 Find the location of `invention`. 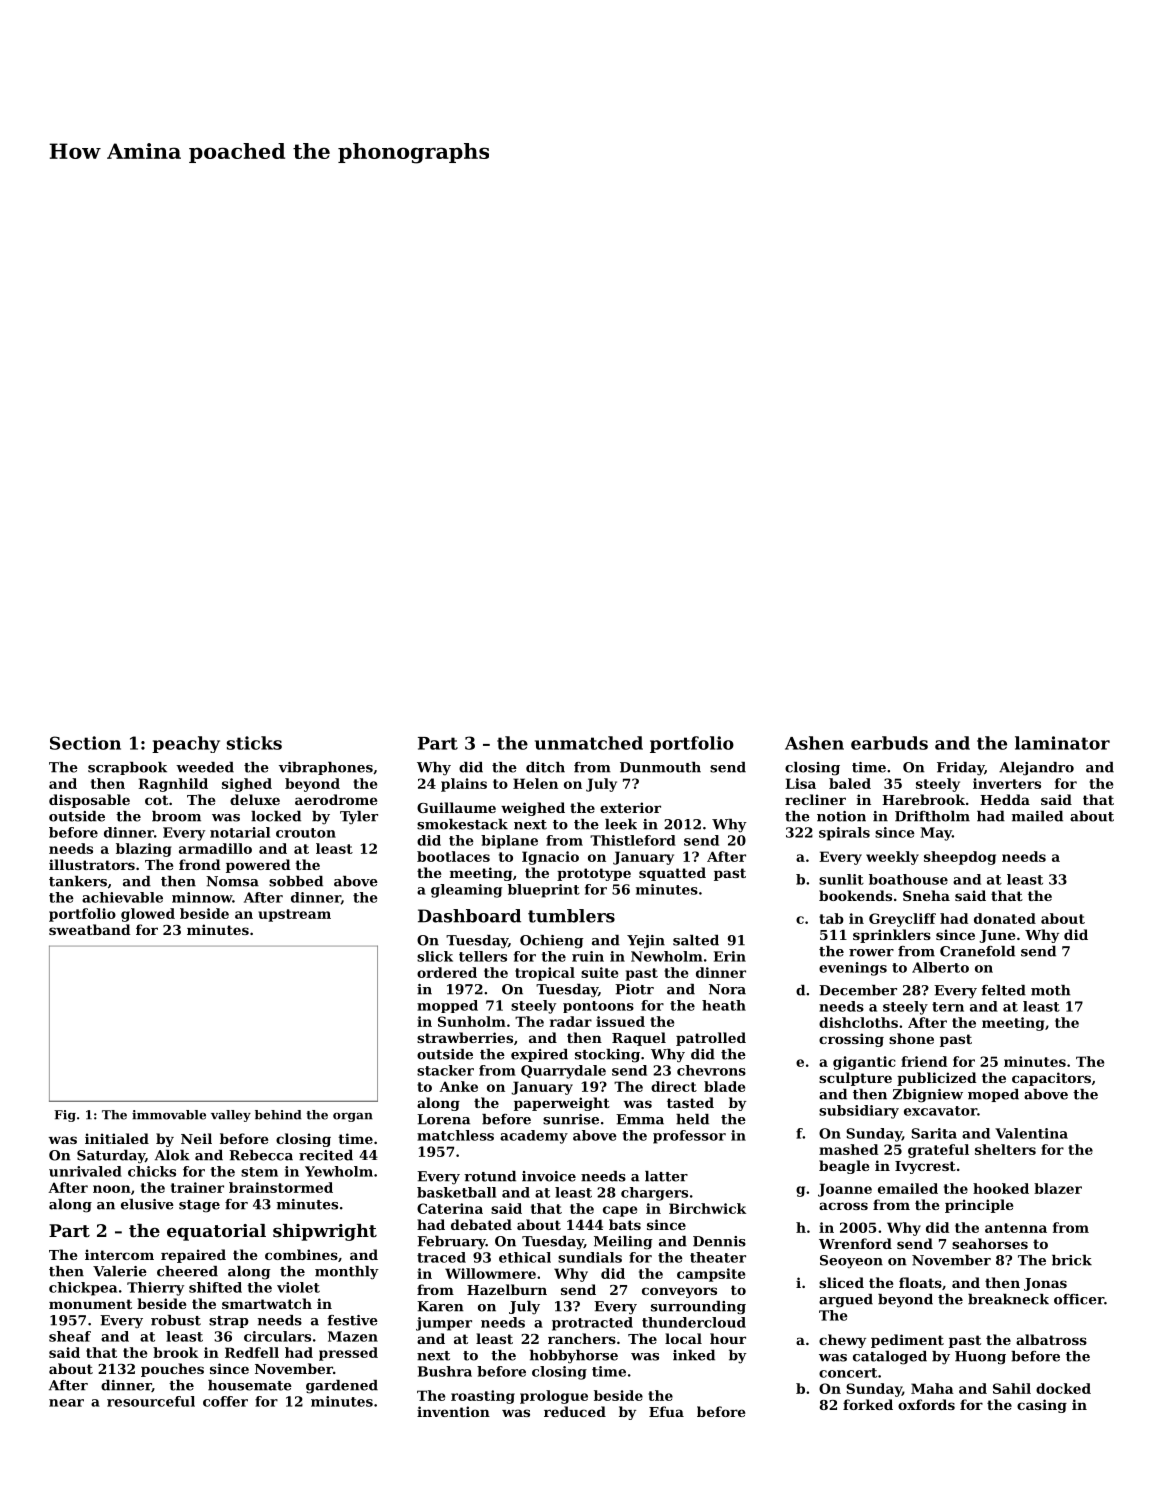

invention is located at coordinates (453, 1411).
